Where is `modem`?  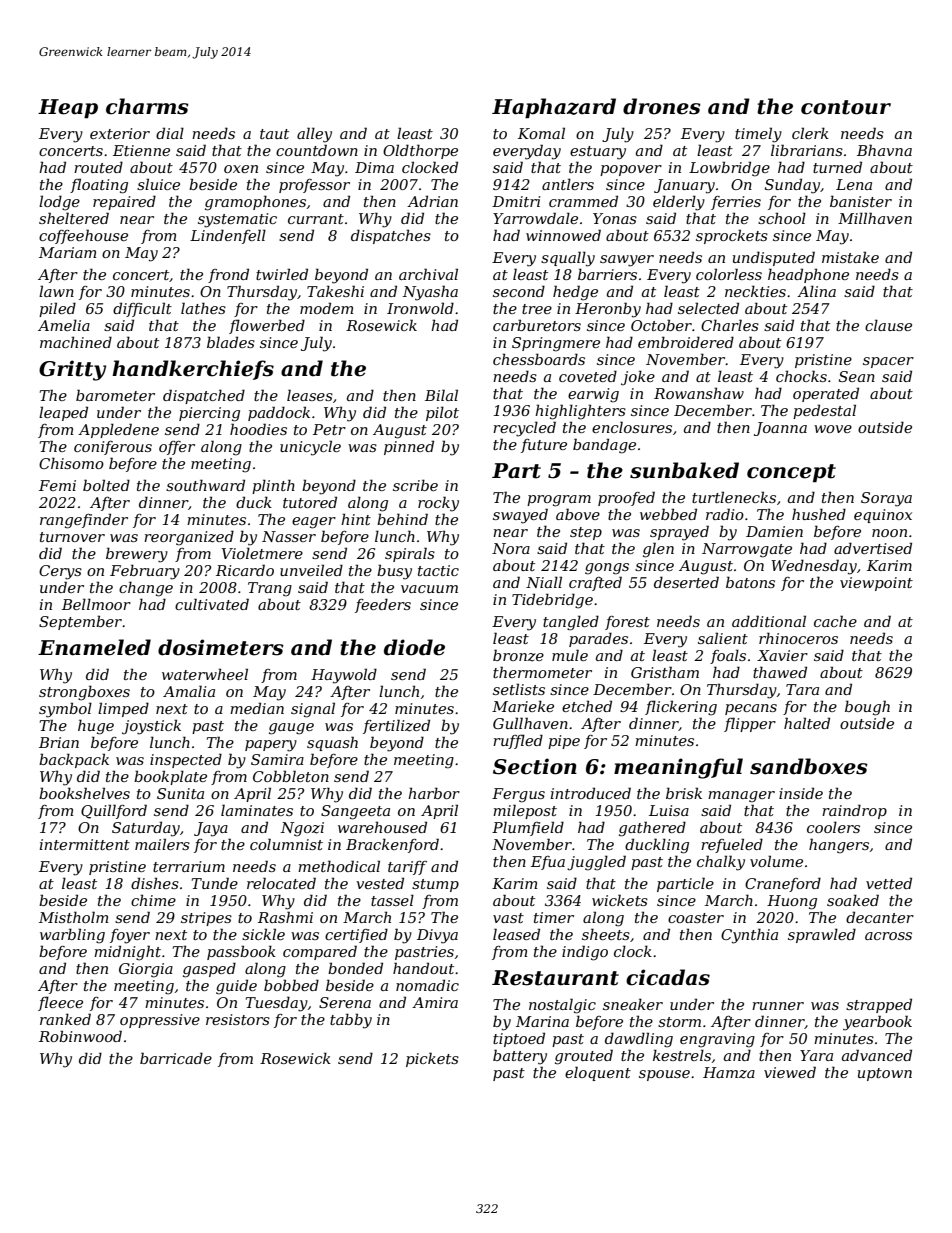
modem is located at coordinates (326, 308).
